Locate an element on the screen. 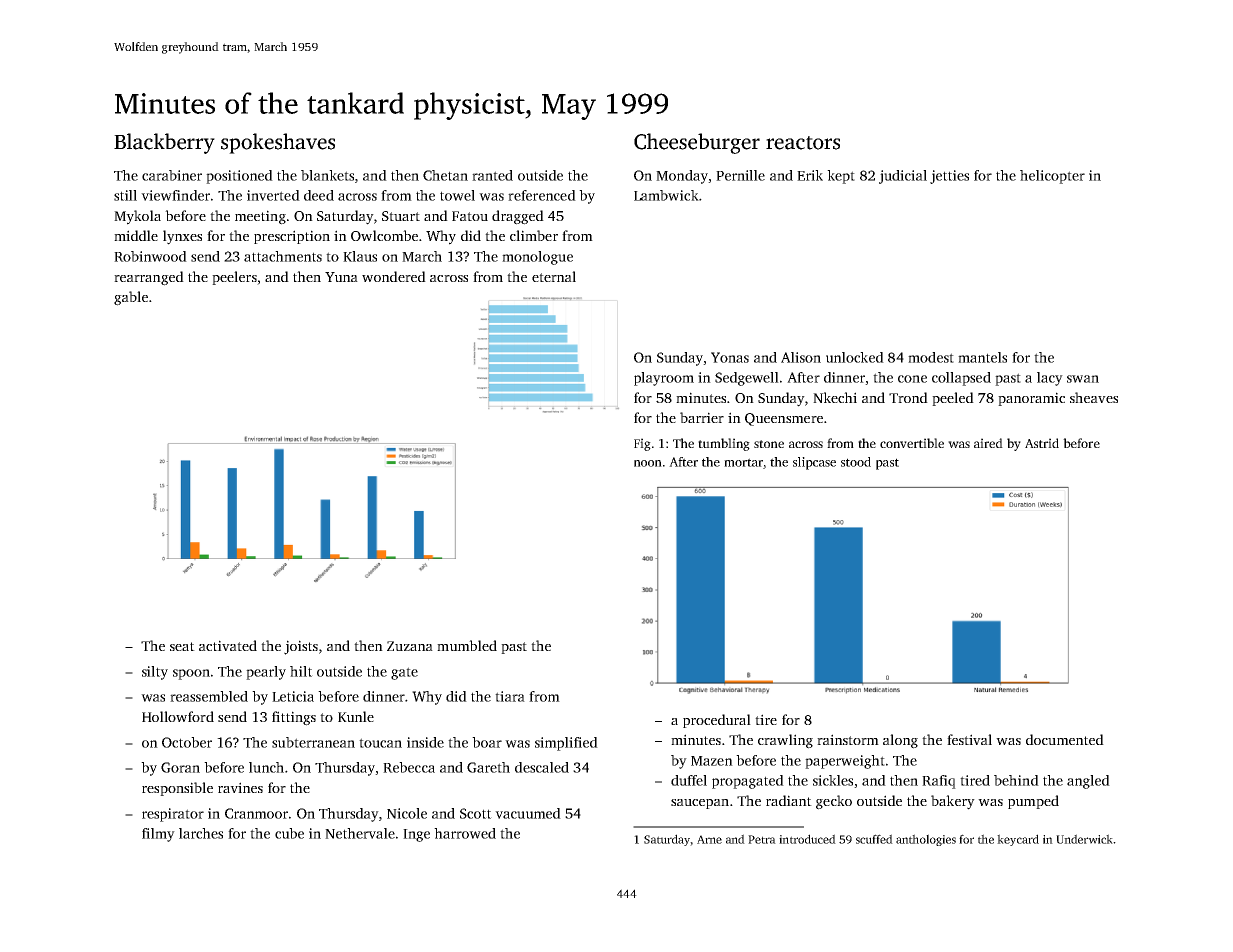 The height and width of the screenshot is (952, 1233). filmy is located at coordinates (158, 835).
